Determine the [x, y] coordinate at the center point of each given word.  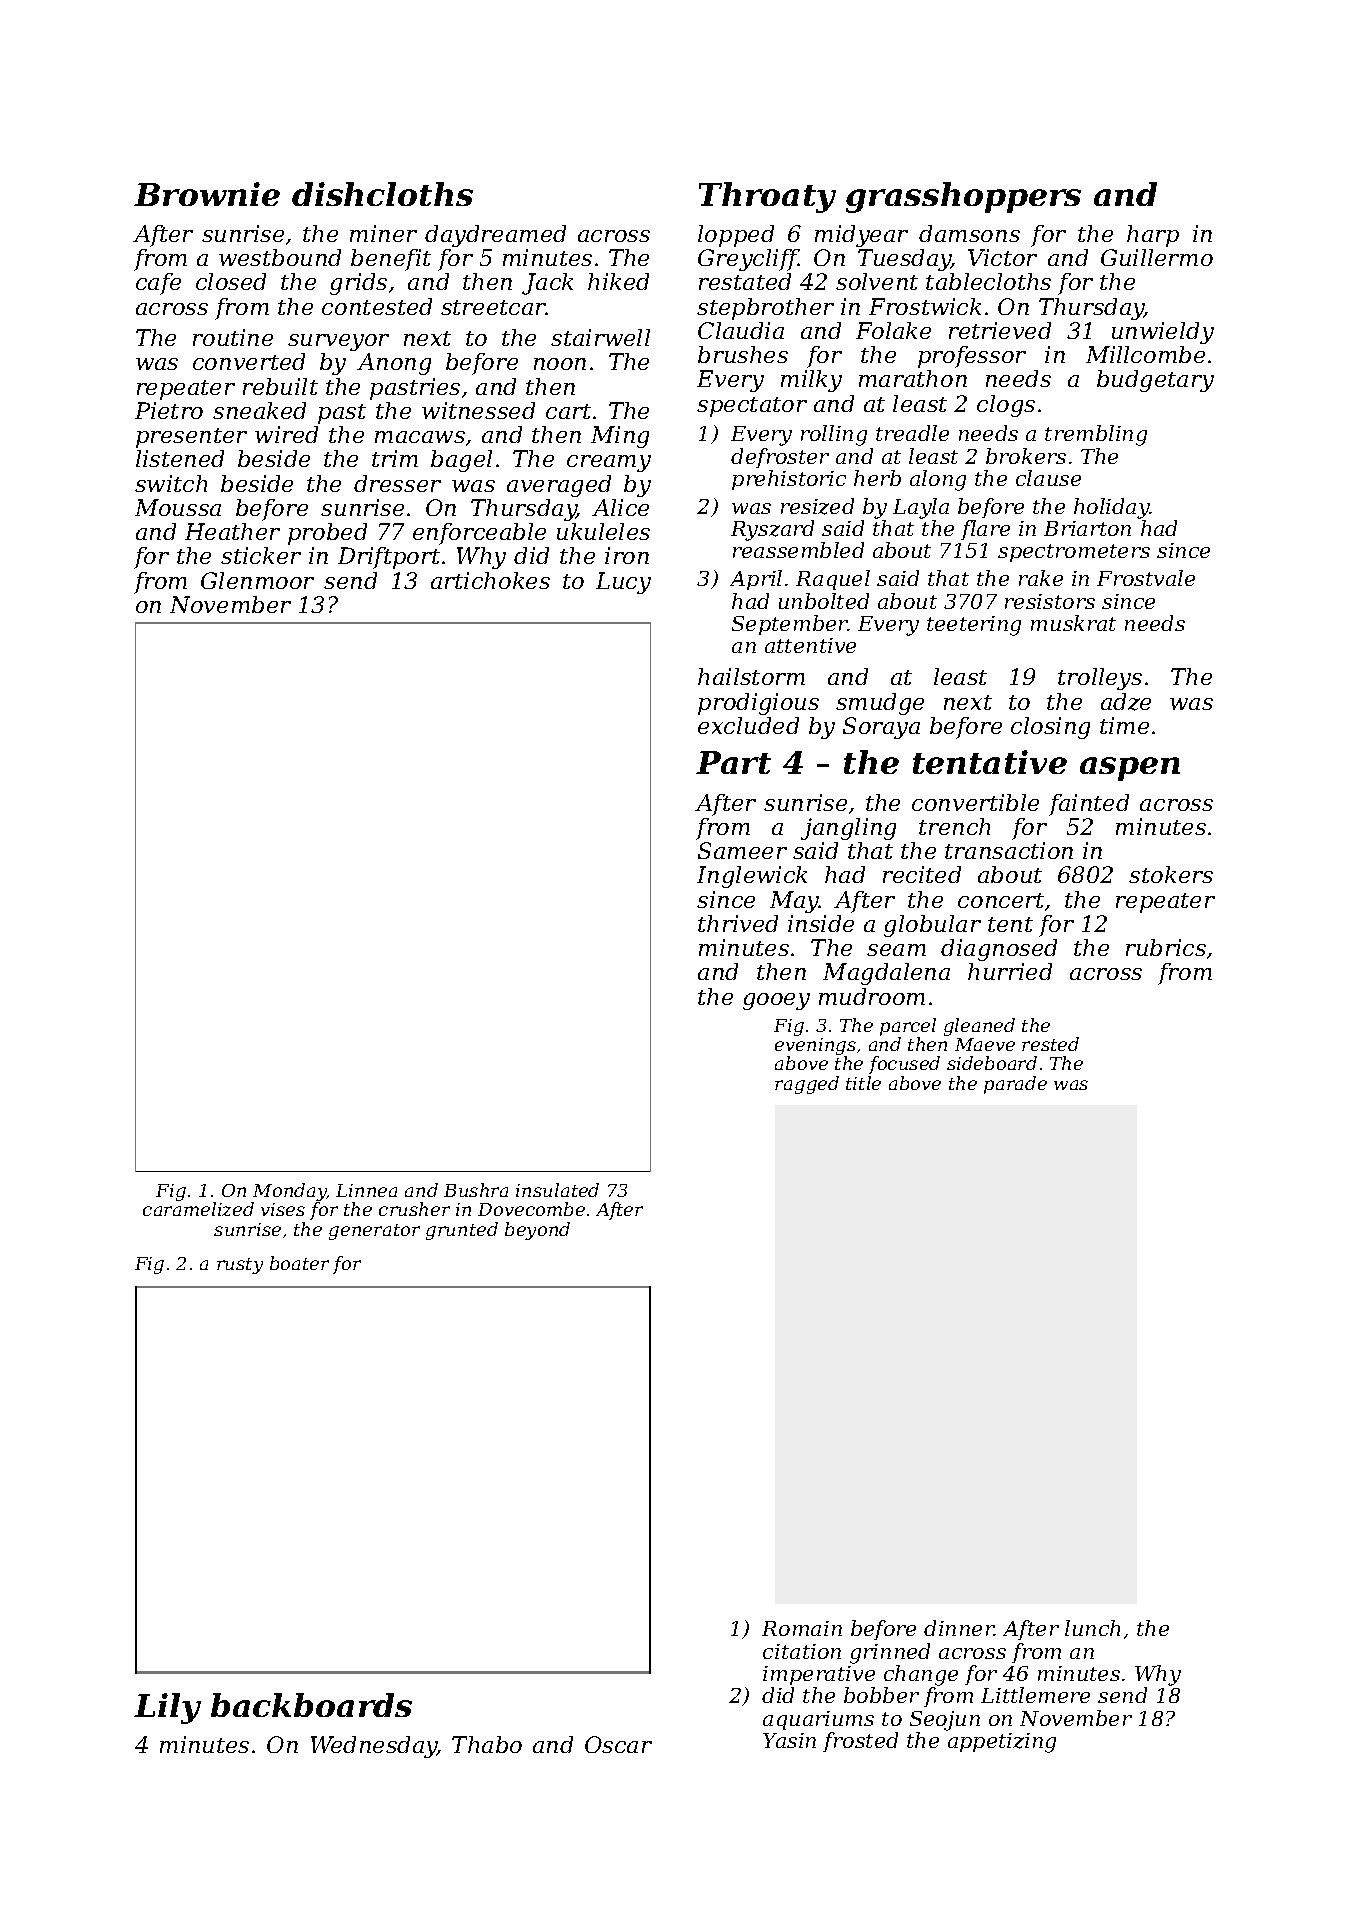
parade [1015, 1085]
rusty [240, 1266]
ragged [807, 1085]
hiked [618, 281]
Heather [232, 531]
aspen [1130, 769]
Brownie [207, 194]
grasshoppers [963, 197]
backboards [311, 1705]
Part [733, 762]
